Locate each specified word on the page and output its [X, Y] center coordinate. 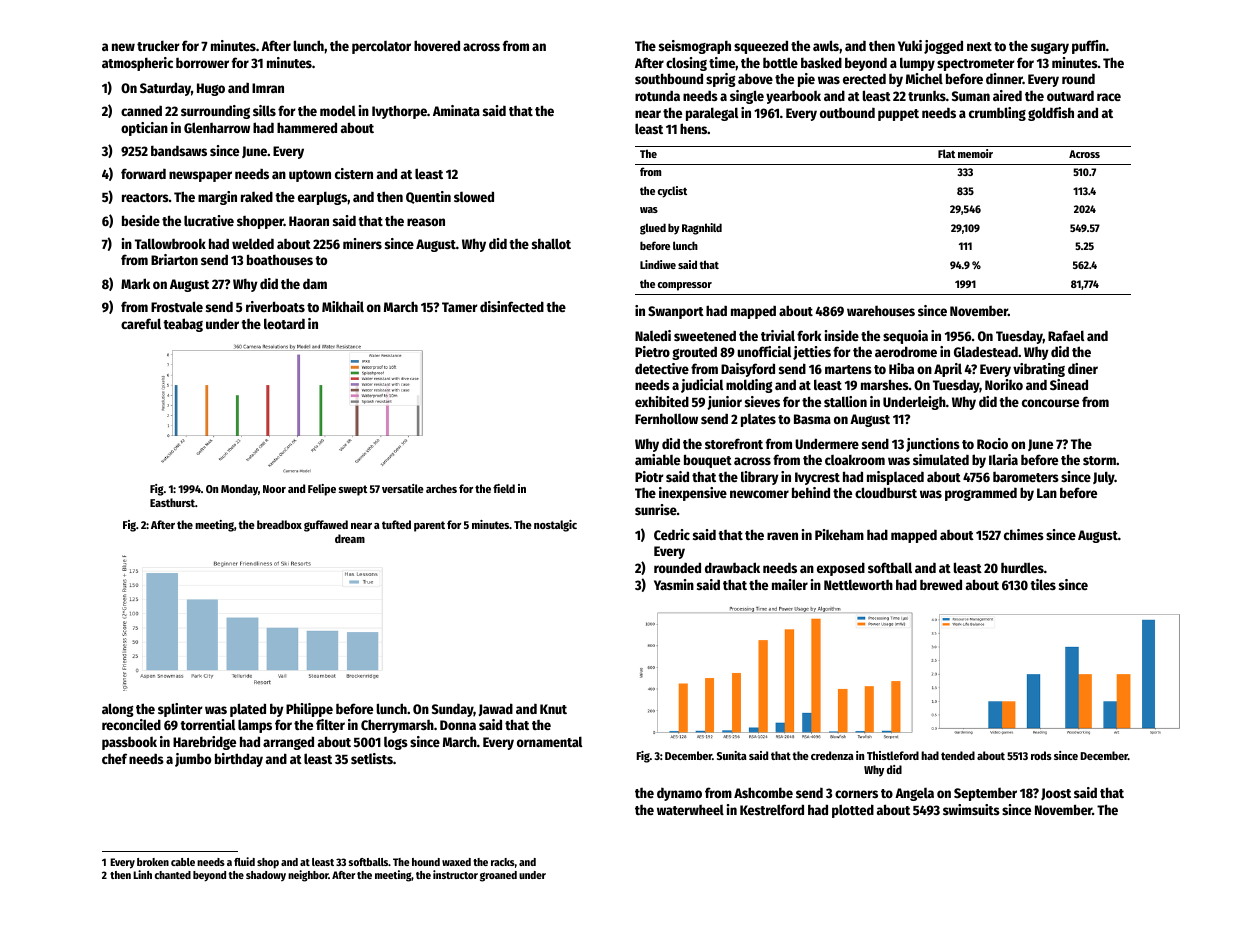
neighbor [308, 876]
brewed [941, 584]
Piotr [649, 476]
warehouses [881, 311]
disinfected [512, 306]
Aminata [456, 110]
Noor [274, 489]
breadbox [279, 524]
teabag [183, 325]
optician [144, 129]
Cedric [672, 534]
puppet [898, 115]
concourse [1050, 403]
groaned [498, 876]
